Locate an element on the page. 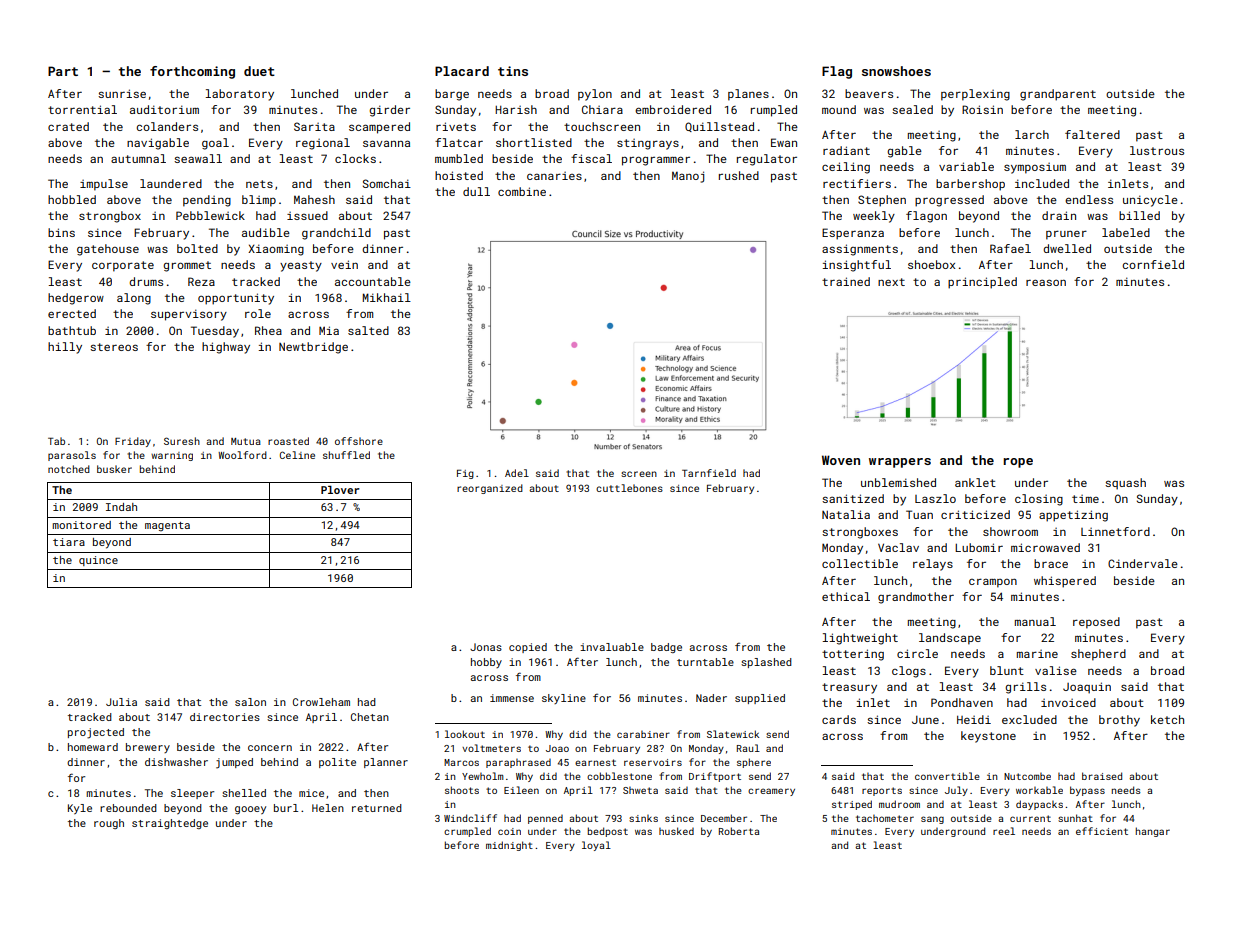 Image resolution: width=1233 pixels, height=952 pixels. copied is located at coordinates (528, 648).
